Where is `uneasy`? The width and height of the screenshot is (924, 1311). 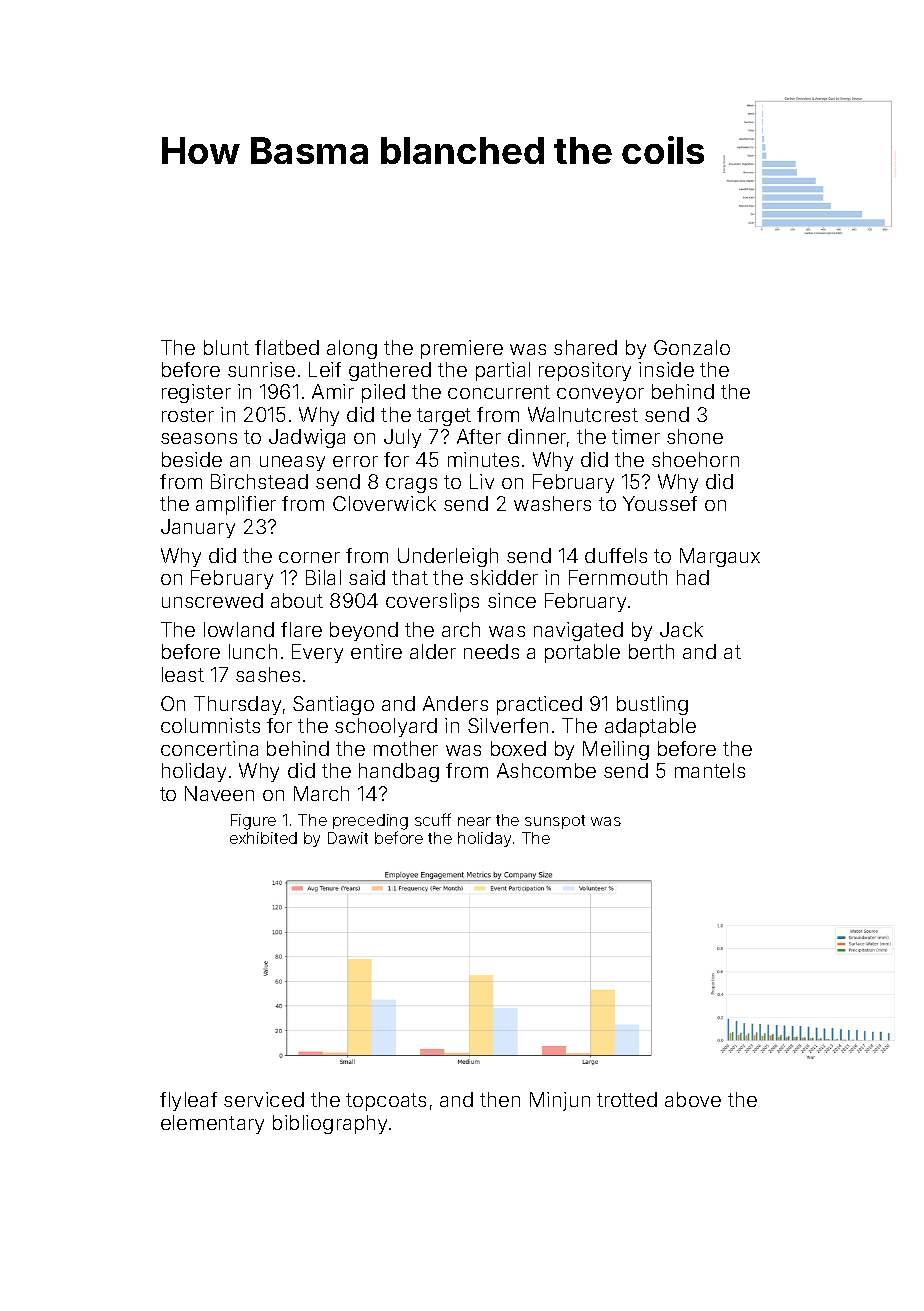 uneasy is located at coordinates (292, 463).
